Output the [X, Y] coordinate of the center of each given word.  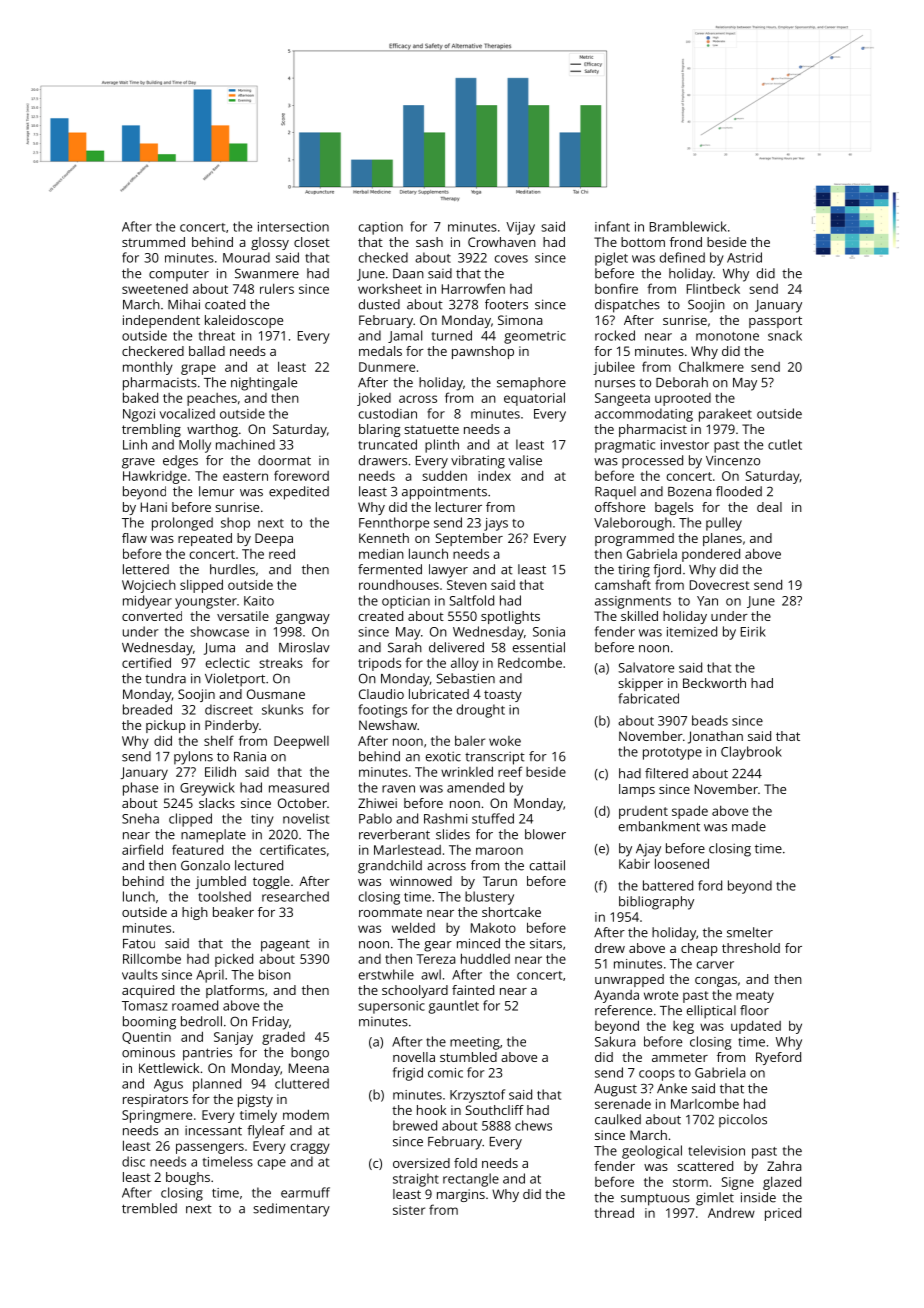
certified [146, 662]
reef [510, 771]
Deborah [682, 382]
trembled [149, 1208]
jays [496, 524]
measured [299, 787]
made [749, 826]
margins [461, 1195]
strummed [153, 242]
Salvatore [646, 667]
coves [511, 259]
